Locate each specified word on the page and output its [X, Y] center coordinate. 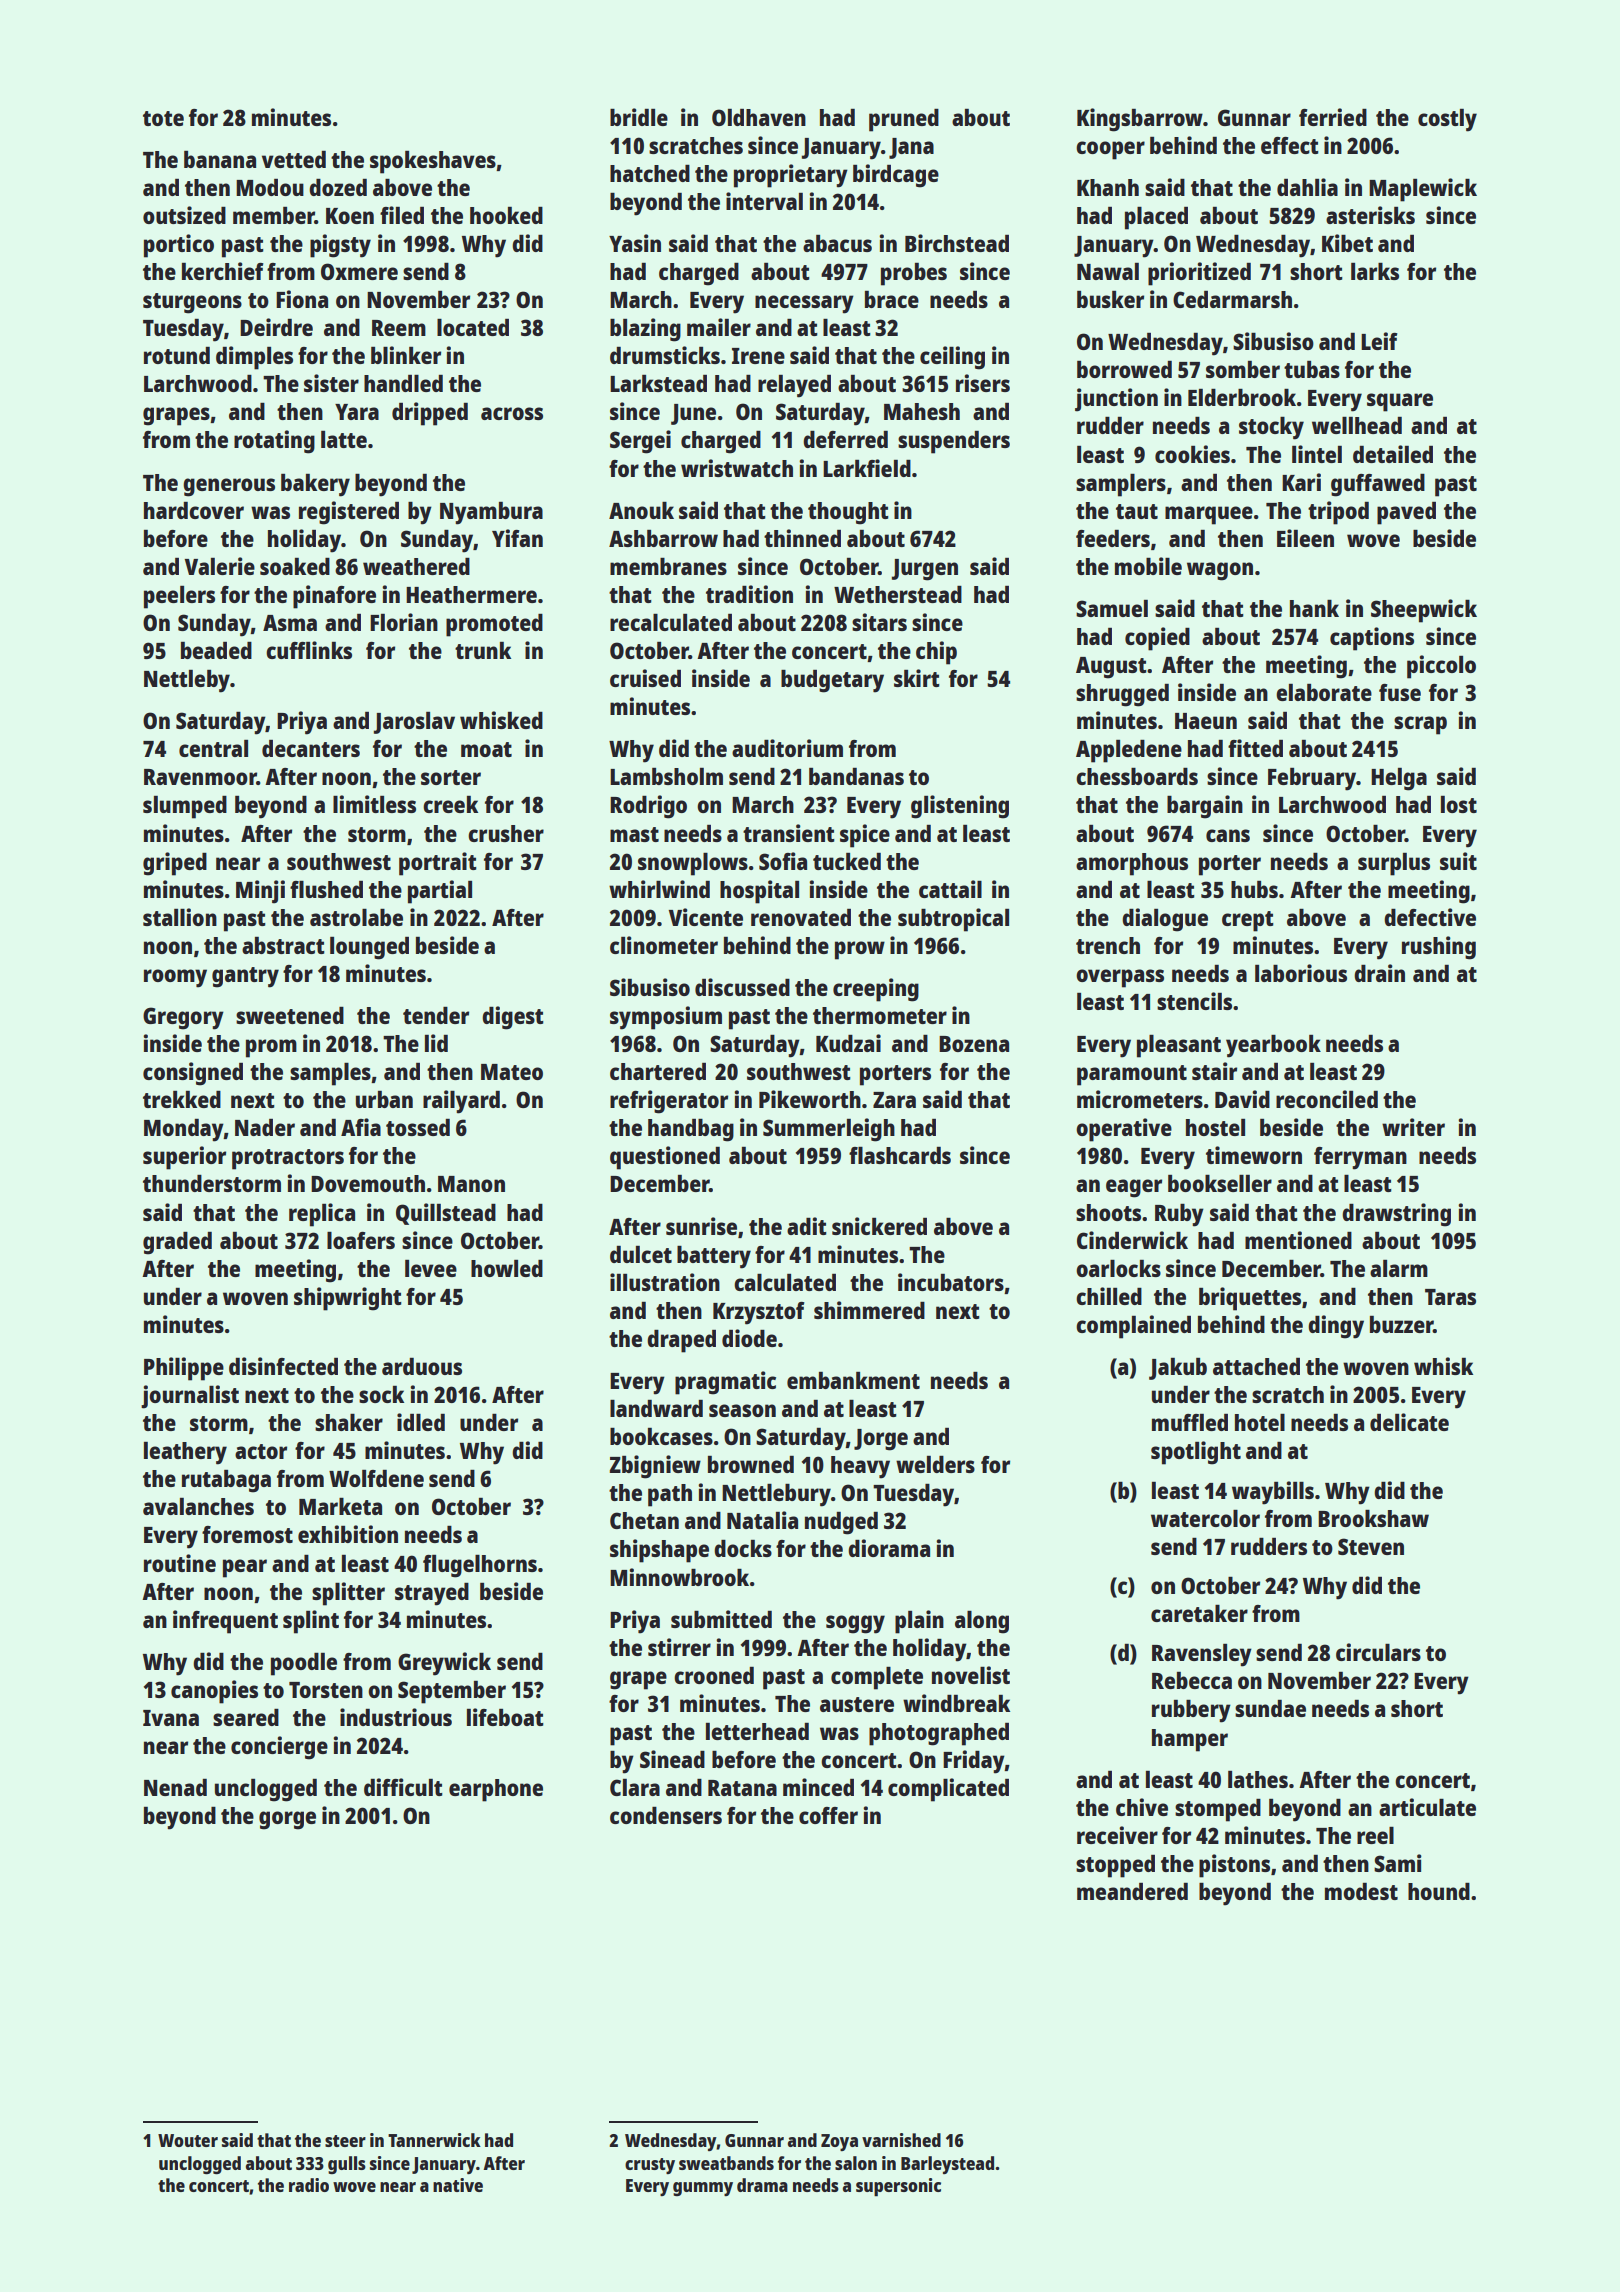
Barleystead [947, 2165]
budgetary [832, 681]
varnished [901, 2140]
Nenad [175, 1787]
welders [935, 1464]
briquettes [1250, 1299]
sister [331, 383]
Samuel [1112, 608]
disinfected [283, 1366]
